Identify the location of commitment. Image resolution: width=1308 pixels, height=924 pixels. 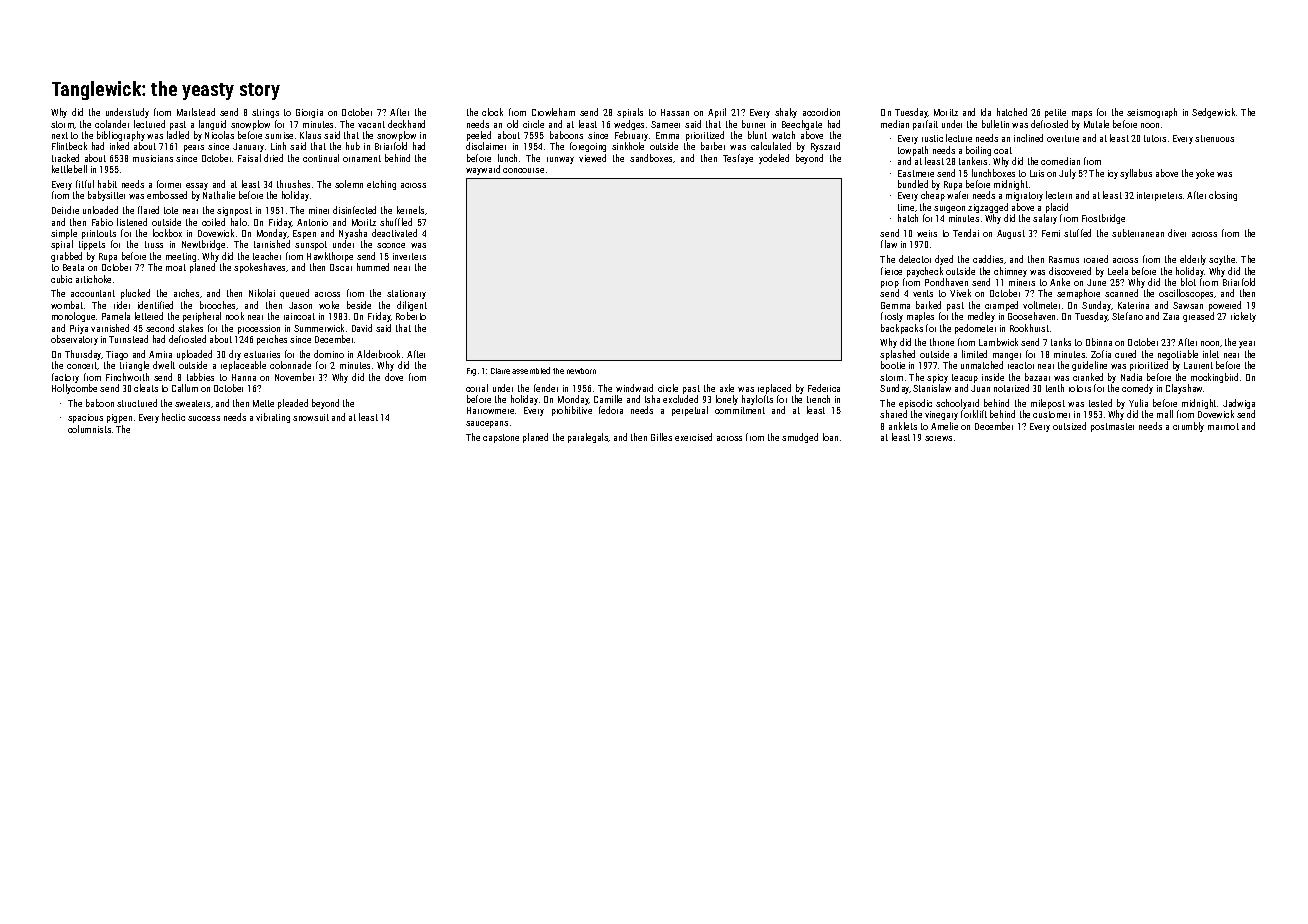
(740, 410).
